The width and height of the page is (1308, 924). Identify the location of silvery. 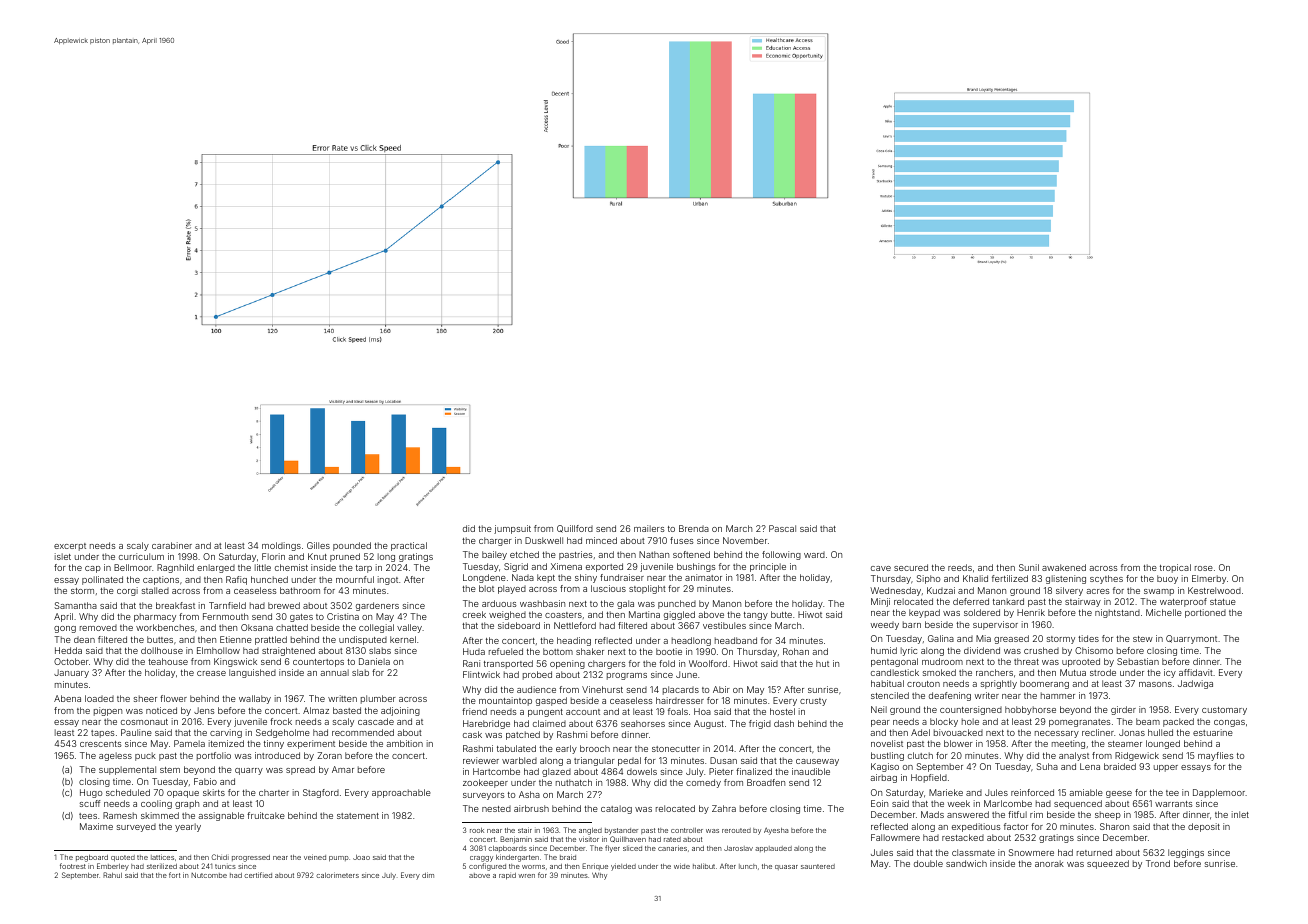
(1069, 591).
